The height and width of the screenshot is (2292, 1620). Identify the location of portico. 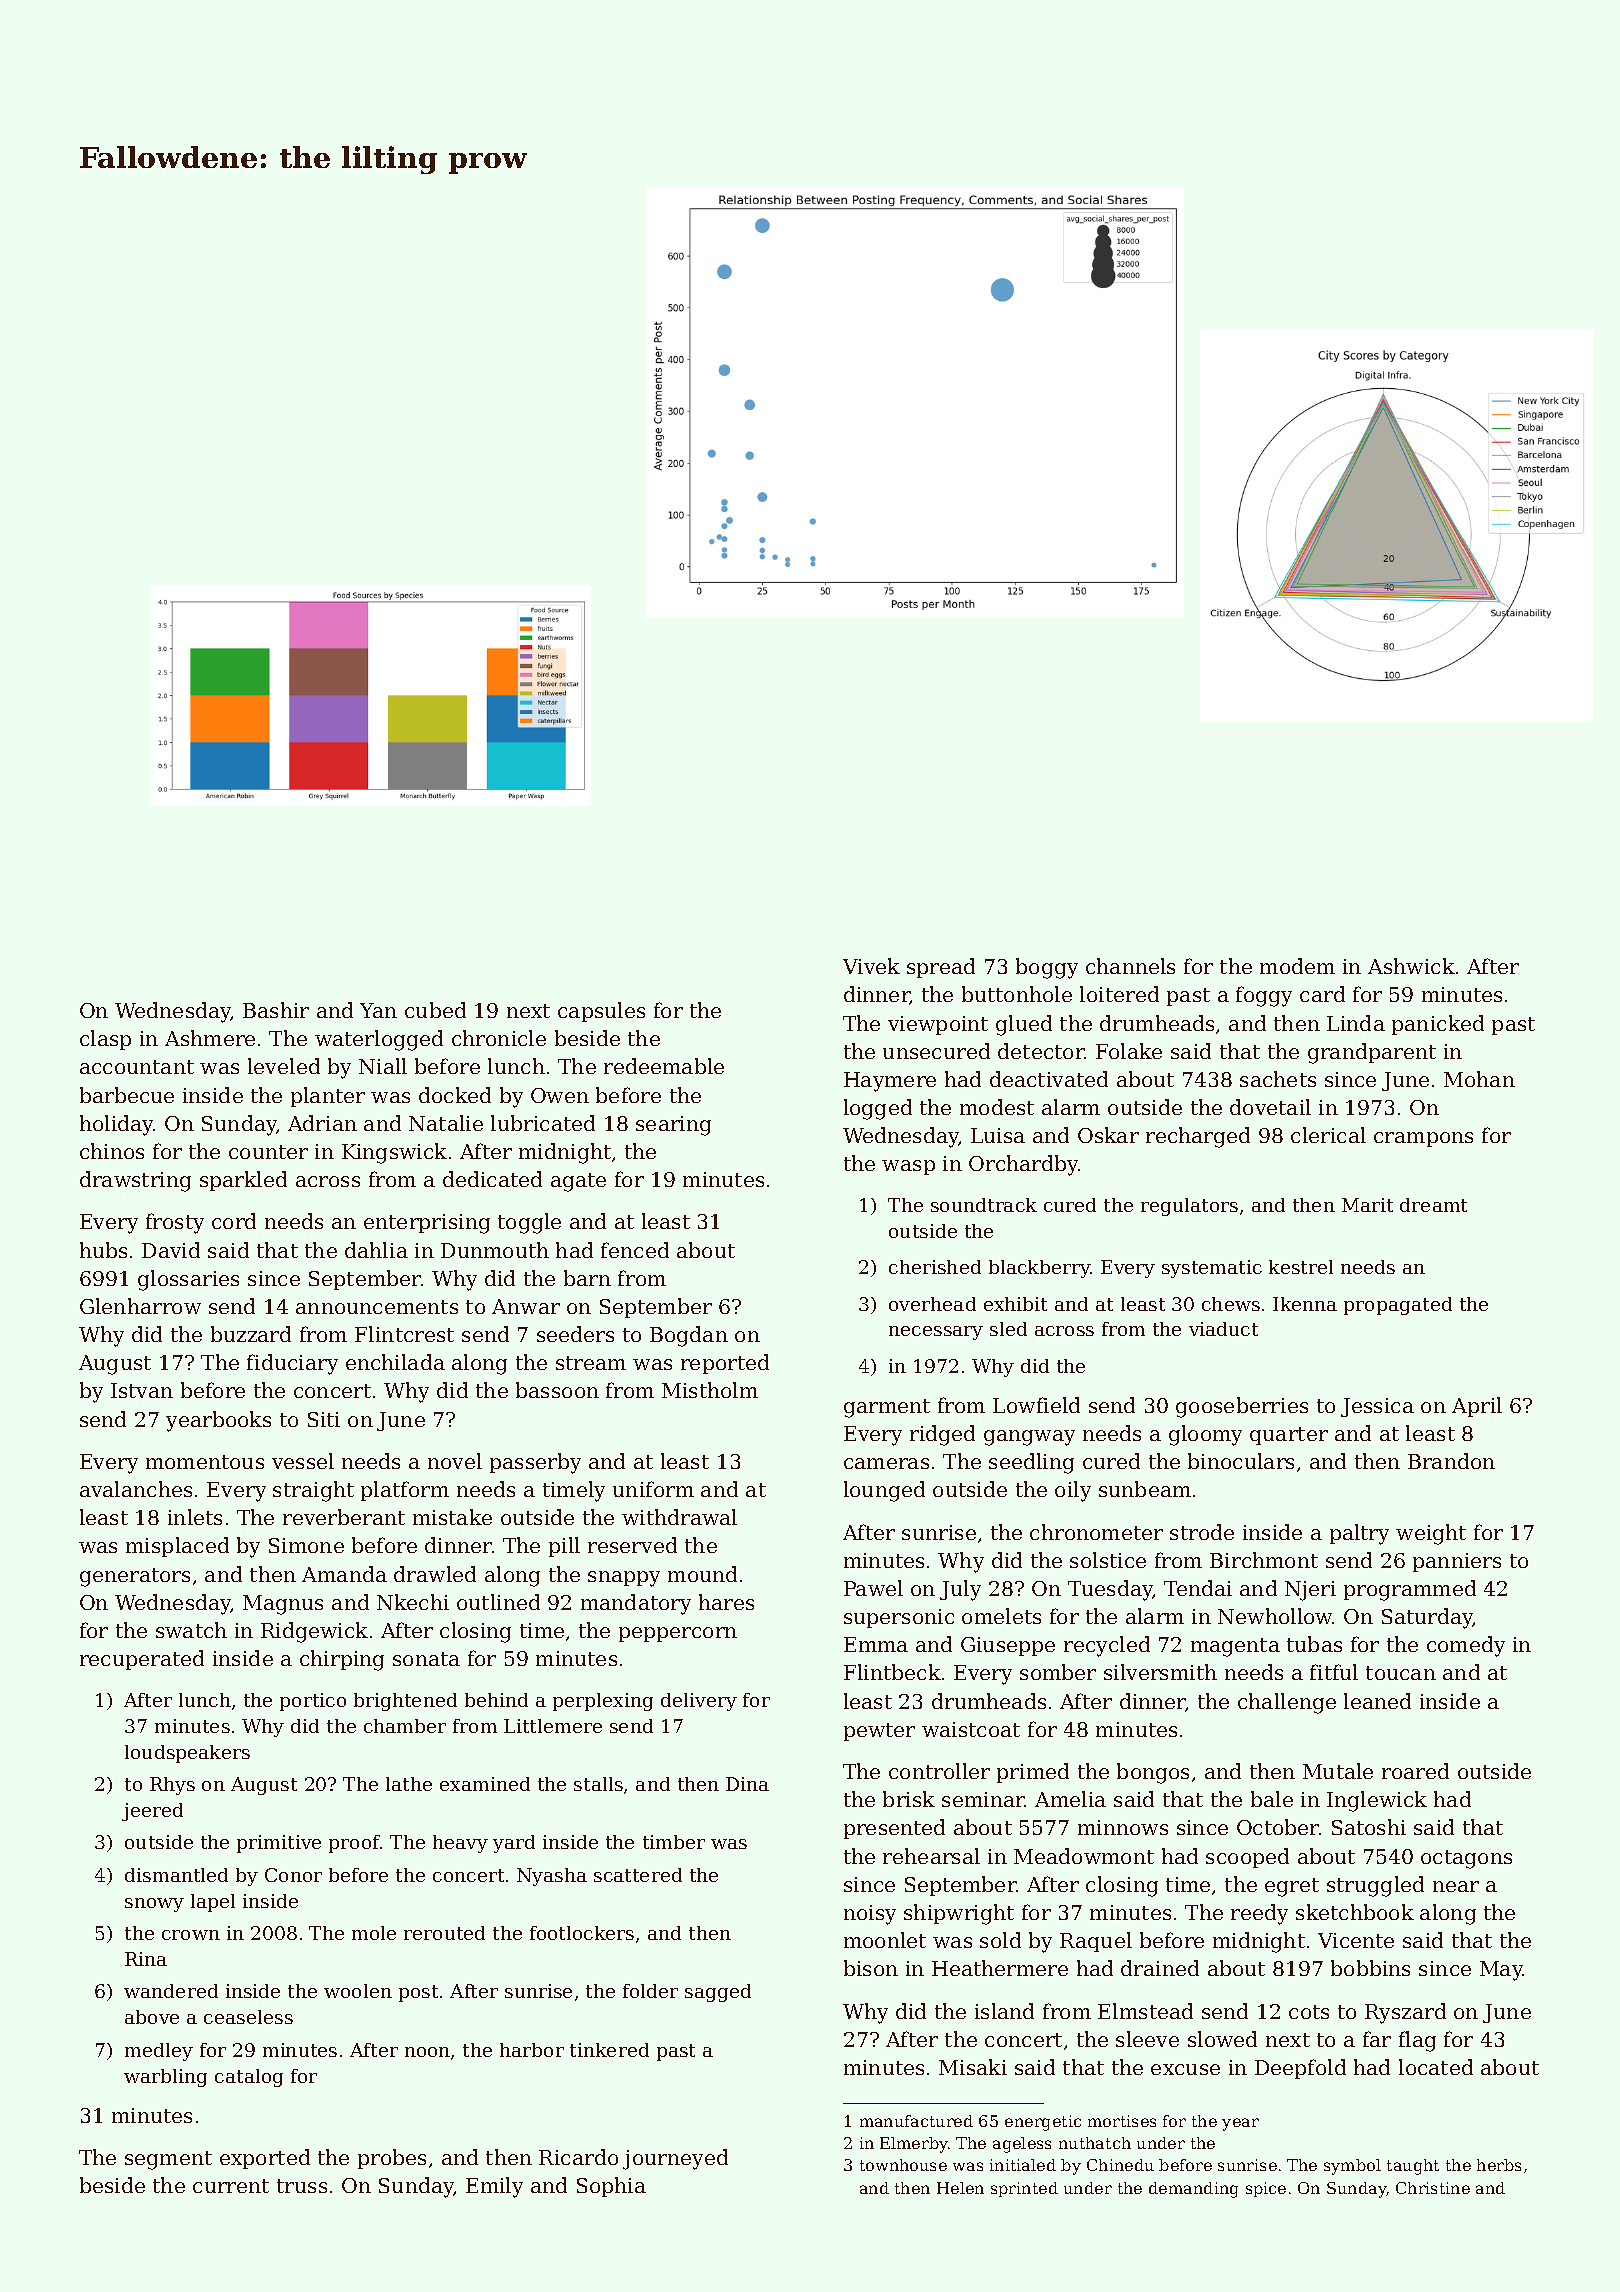
(313, 1702).
